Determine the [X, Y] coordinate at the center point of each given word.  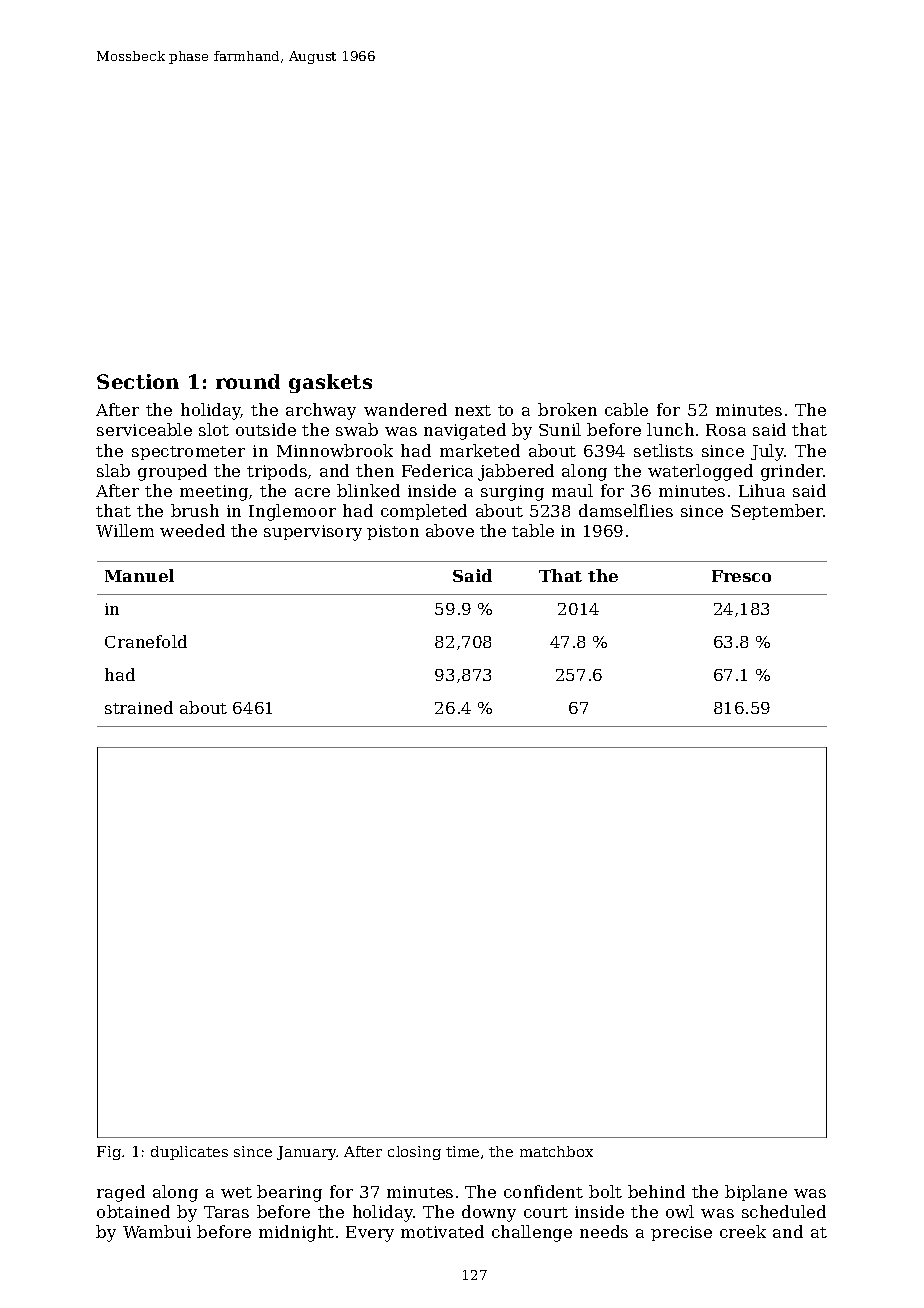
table [533, 530]
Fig [109, 1153]
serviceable [144, 429]
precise [681, 1233]
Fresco [741, 576]
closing [414, 1153]
